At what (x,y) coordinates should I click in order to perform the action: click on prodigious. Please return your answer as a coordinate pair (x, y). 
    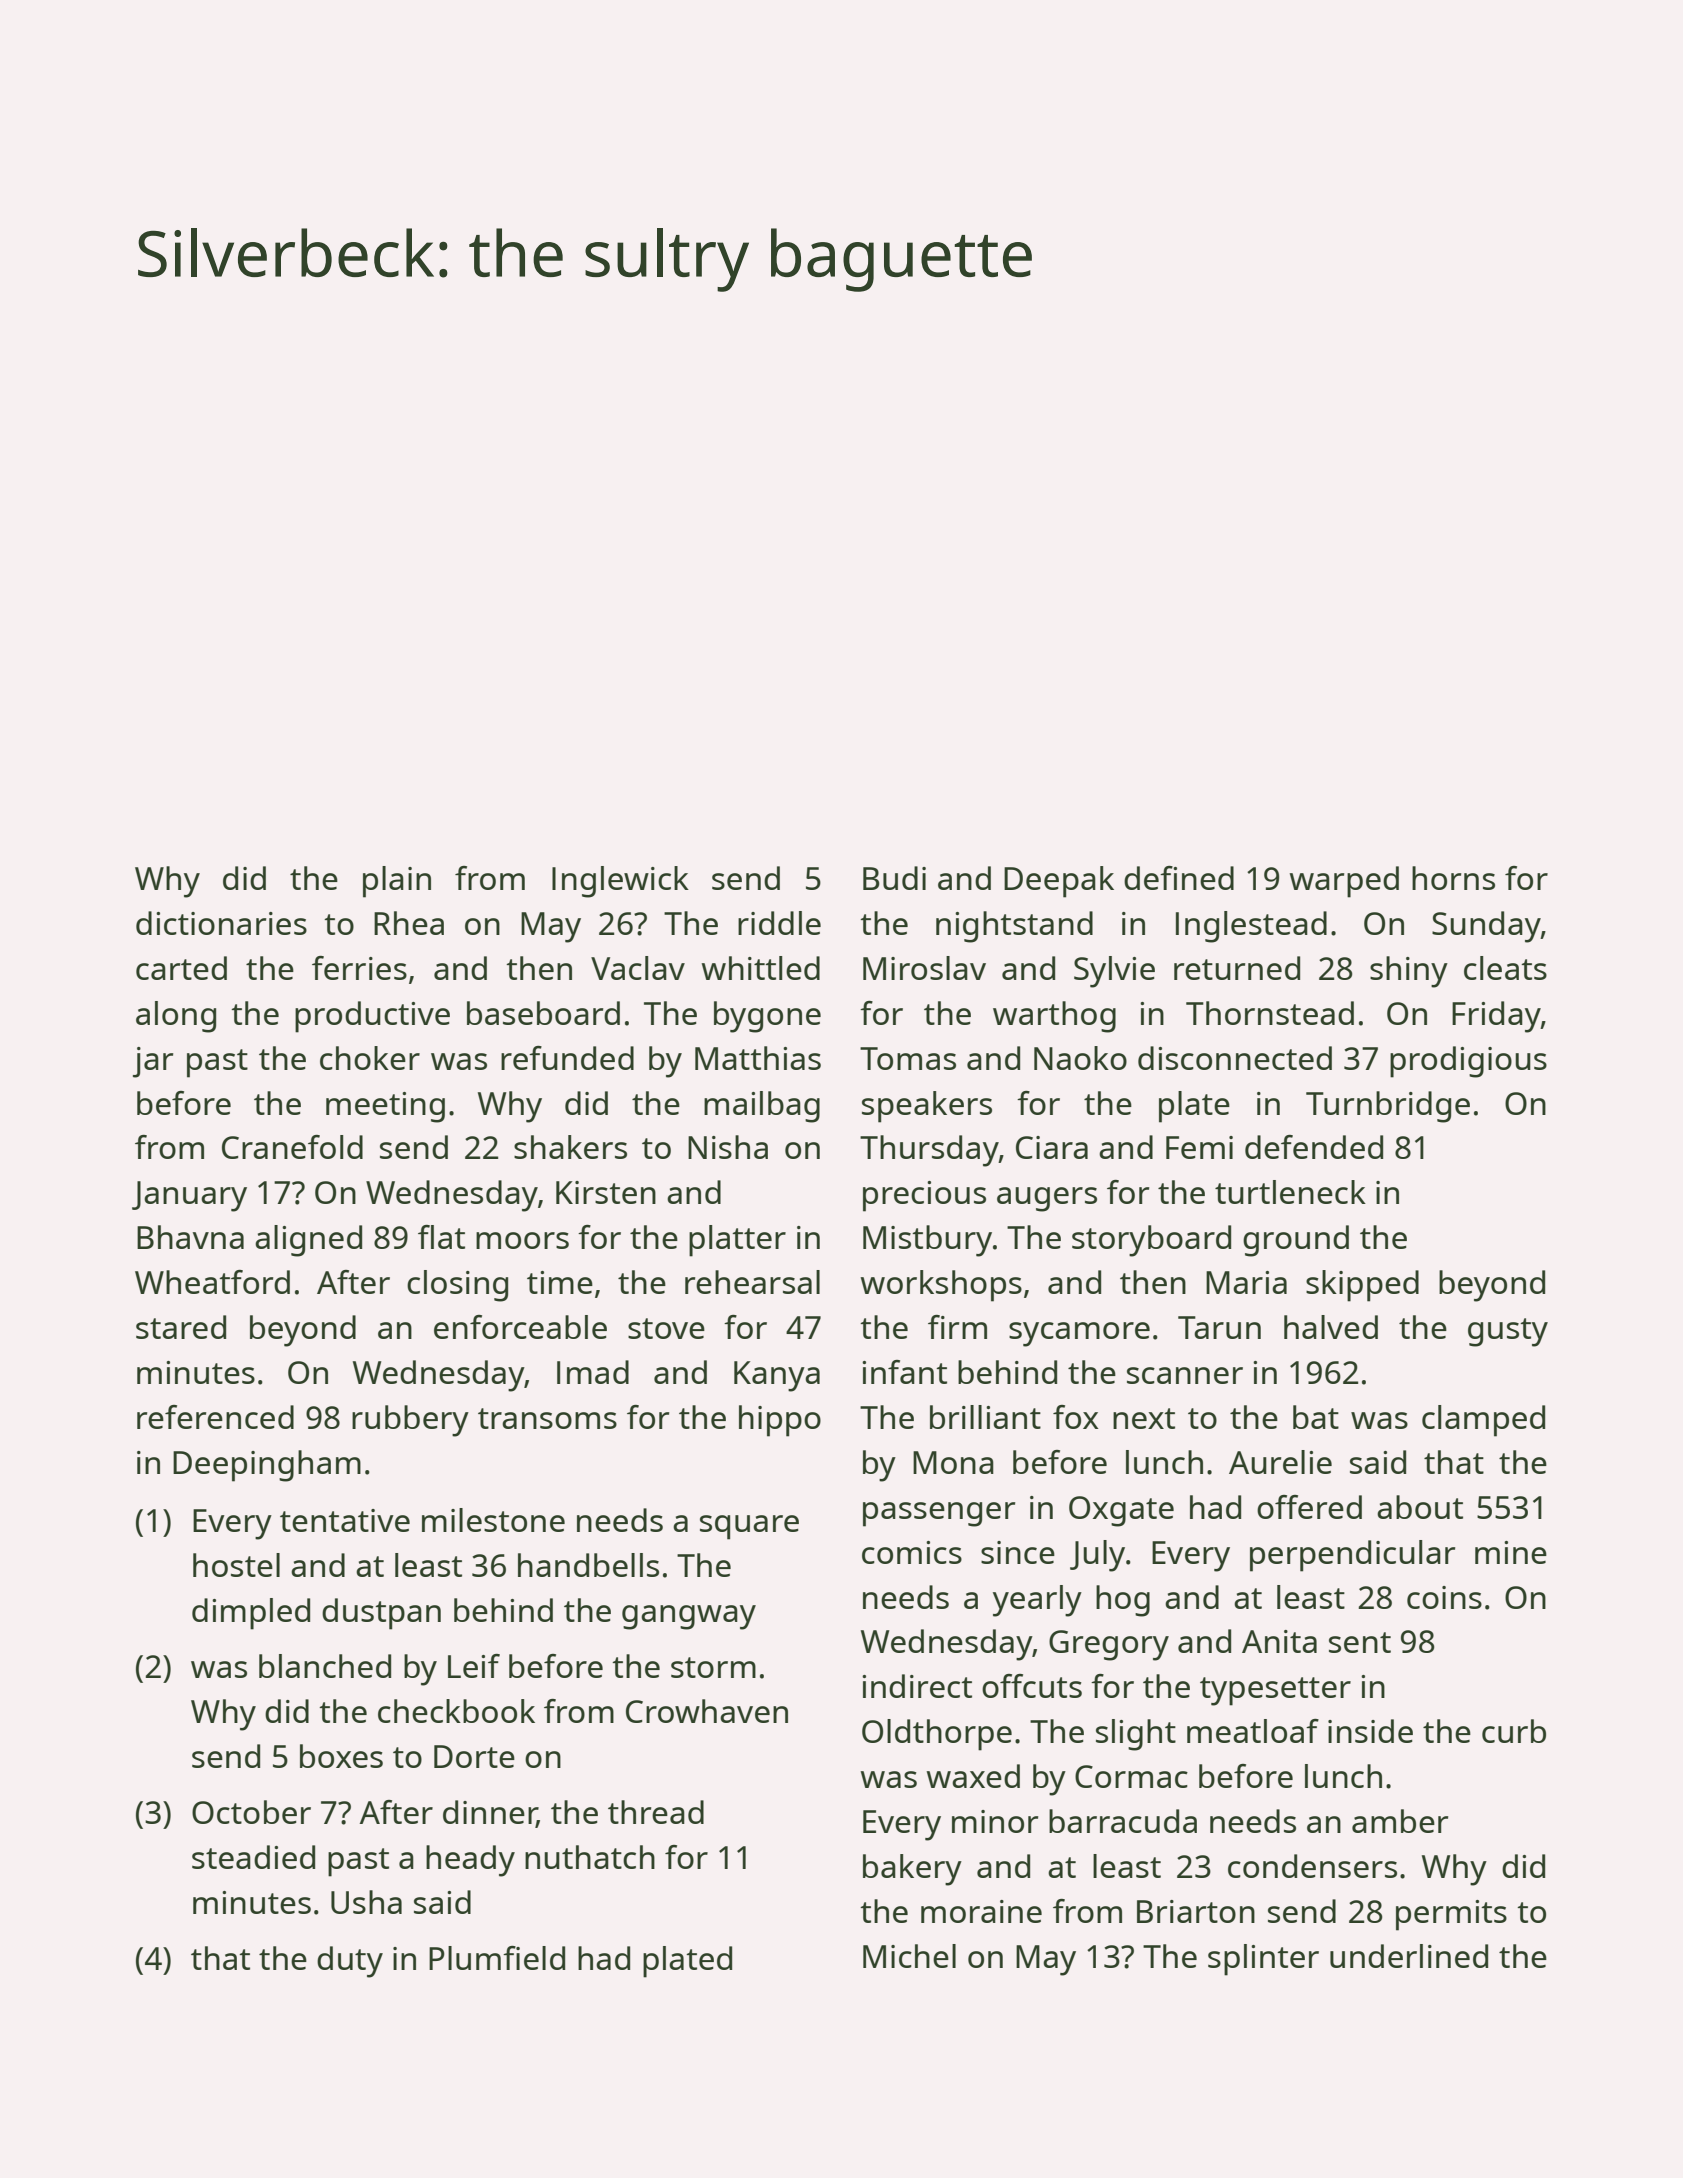
    Looking at the image, I should click on (1468, 1062).
